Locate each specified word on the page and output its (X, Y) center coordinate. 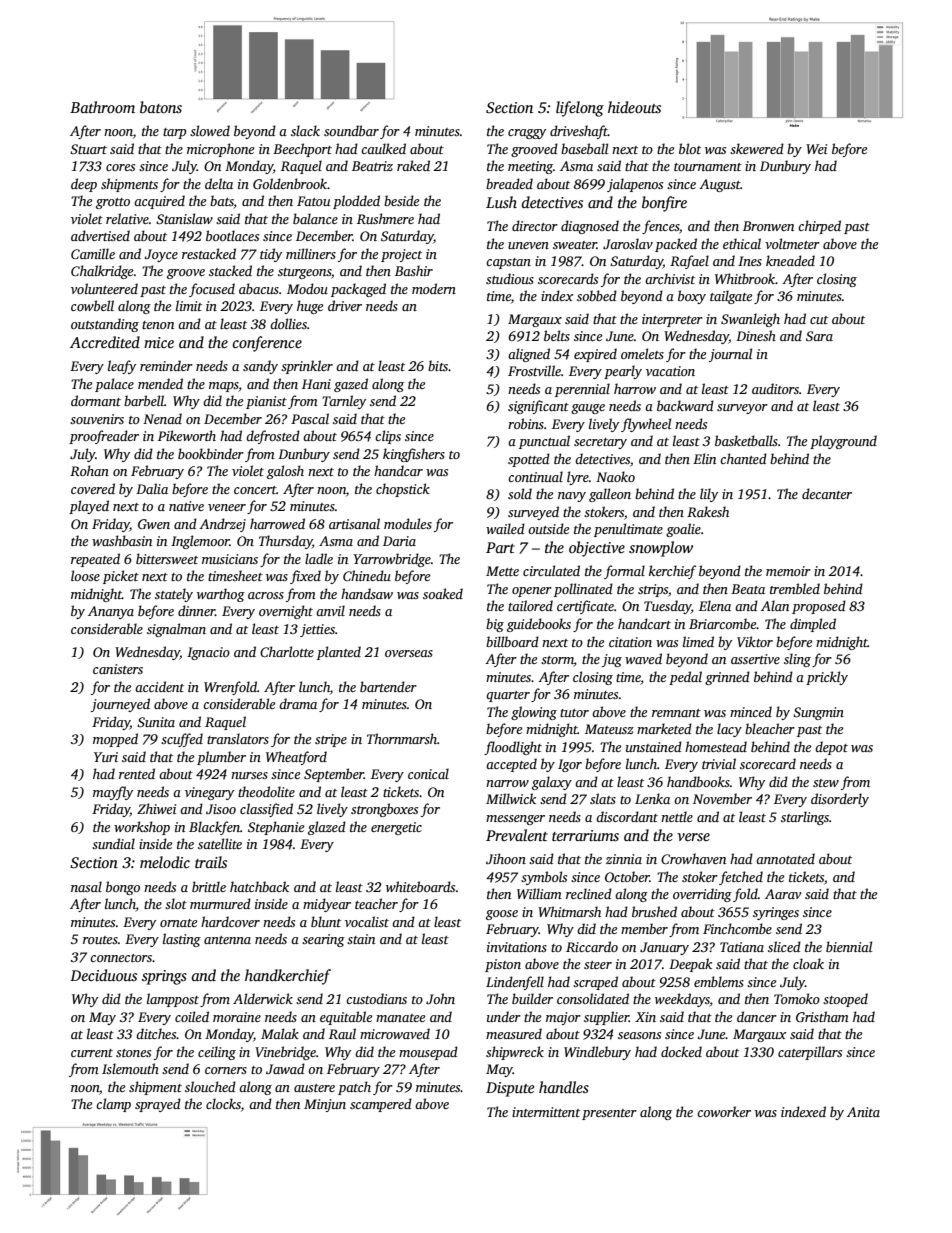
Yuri (106, 757)
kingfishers (414, 455)
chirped (819, 227)
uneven (528, 245)
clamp (113, 1105)
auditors (775, 388)
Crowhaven (693, 858)
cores (120, 167)
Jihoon (506, 858)
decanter (827, 493)
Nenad (162, 418)
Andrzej (222, 525)
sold (520, 493)
